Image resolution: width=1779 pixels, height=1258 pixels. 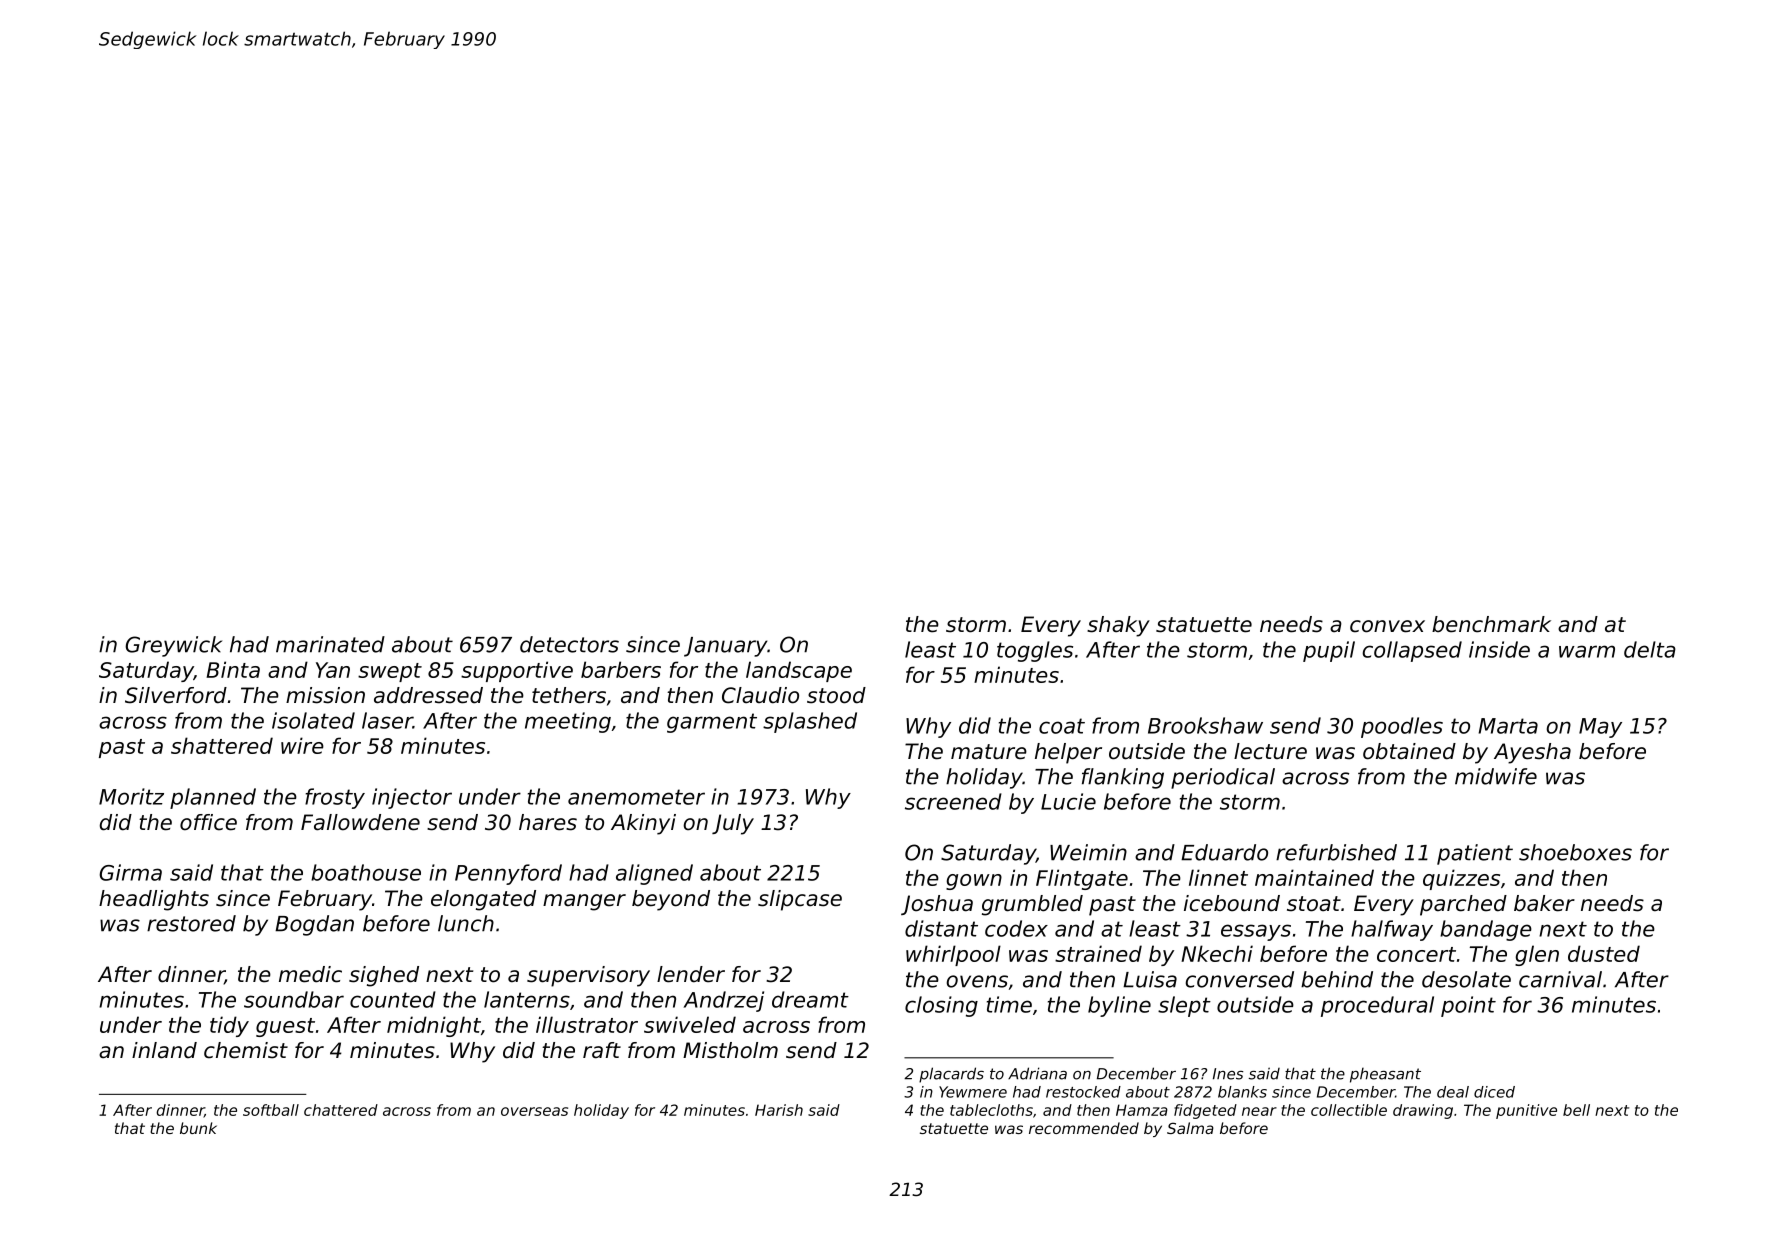 What do you see at coordinates (191, 923) in the screenshot?
I see `restored` at bounding box center [191, 923].
